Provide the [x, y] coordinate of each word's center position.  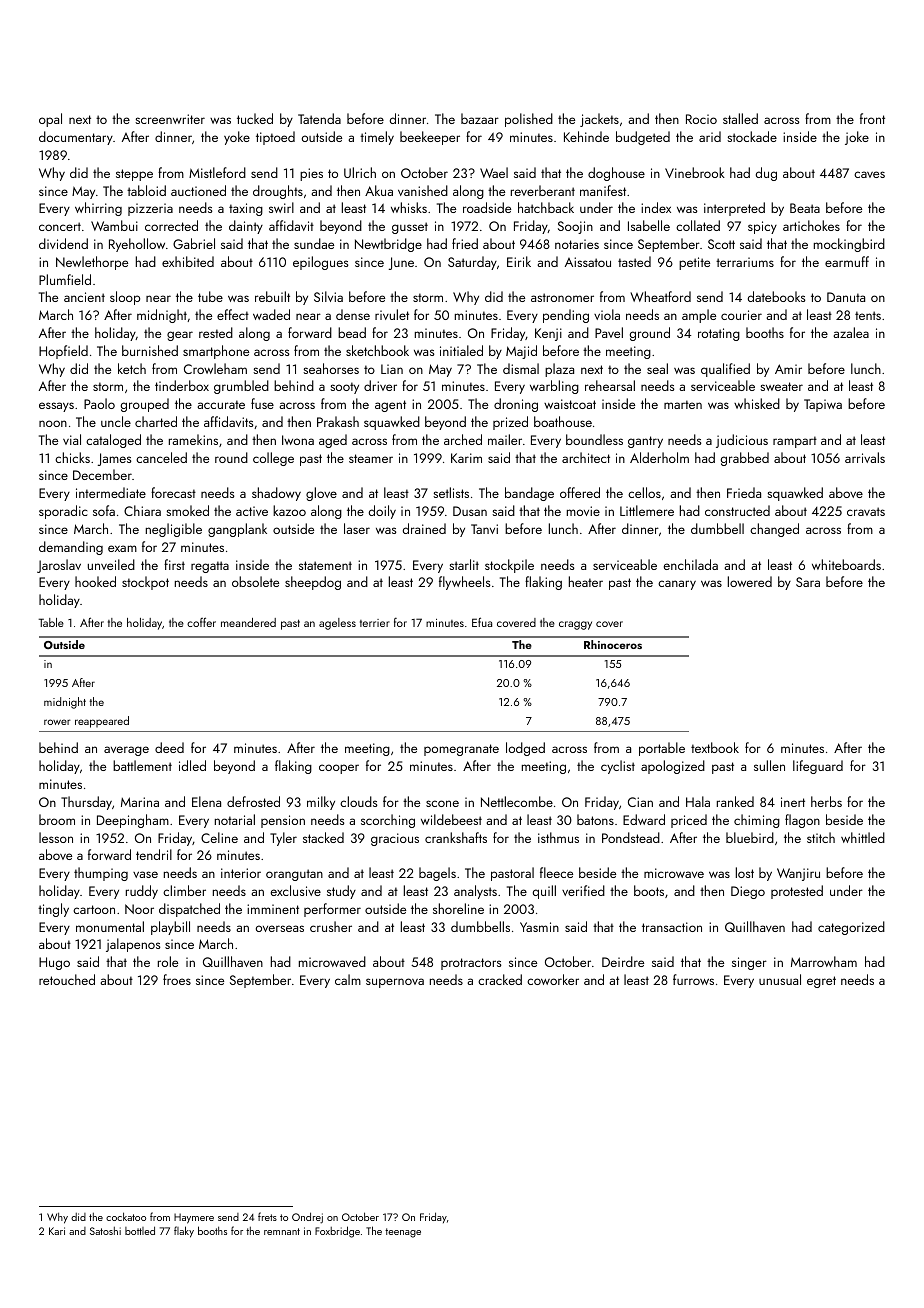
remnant [282, 1231]
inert [793, 802]
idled [192, 765]
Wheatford [660, 296]
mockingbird [849, 245]
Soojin [575, 227]
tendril [154, 854]
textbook [715, 747]
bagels [437, 874]
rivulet [392, 314]
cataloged [113, 441]
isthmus [558, 837]
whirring [98, 209]
